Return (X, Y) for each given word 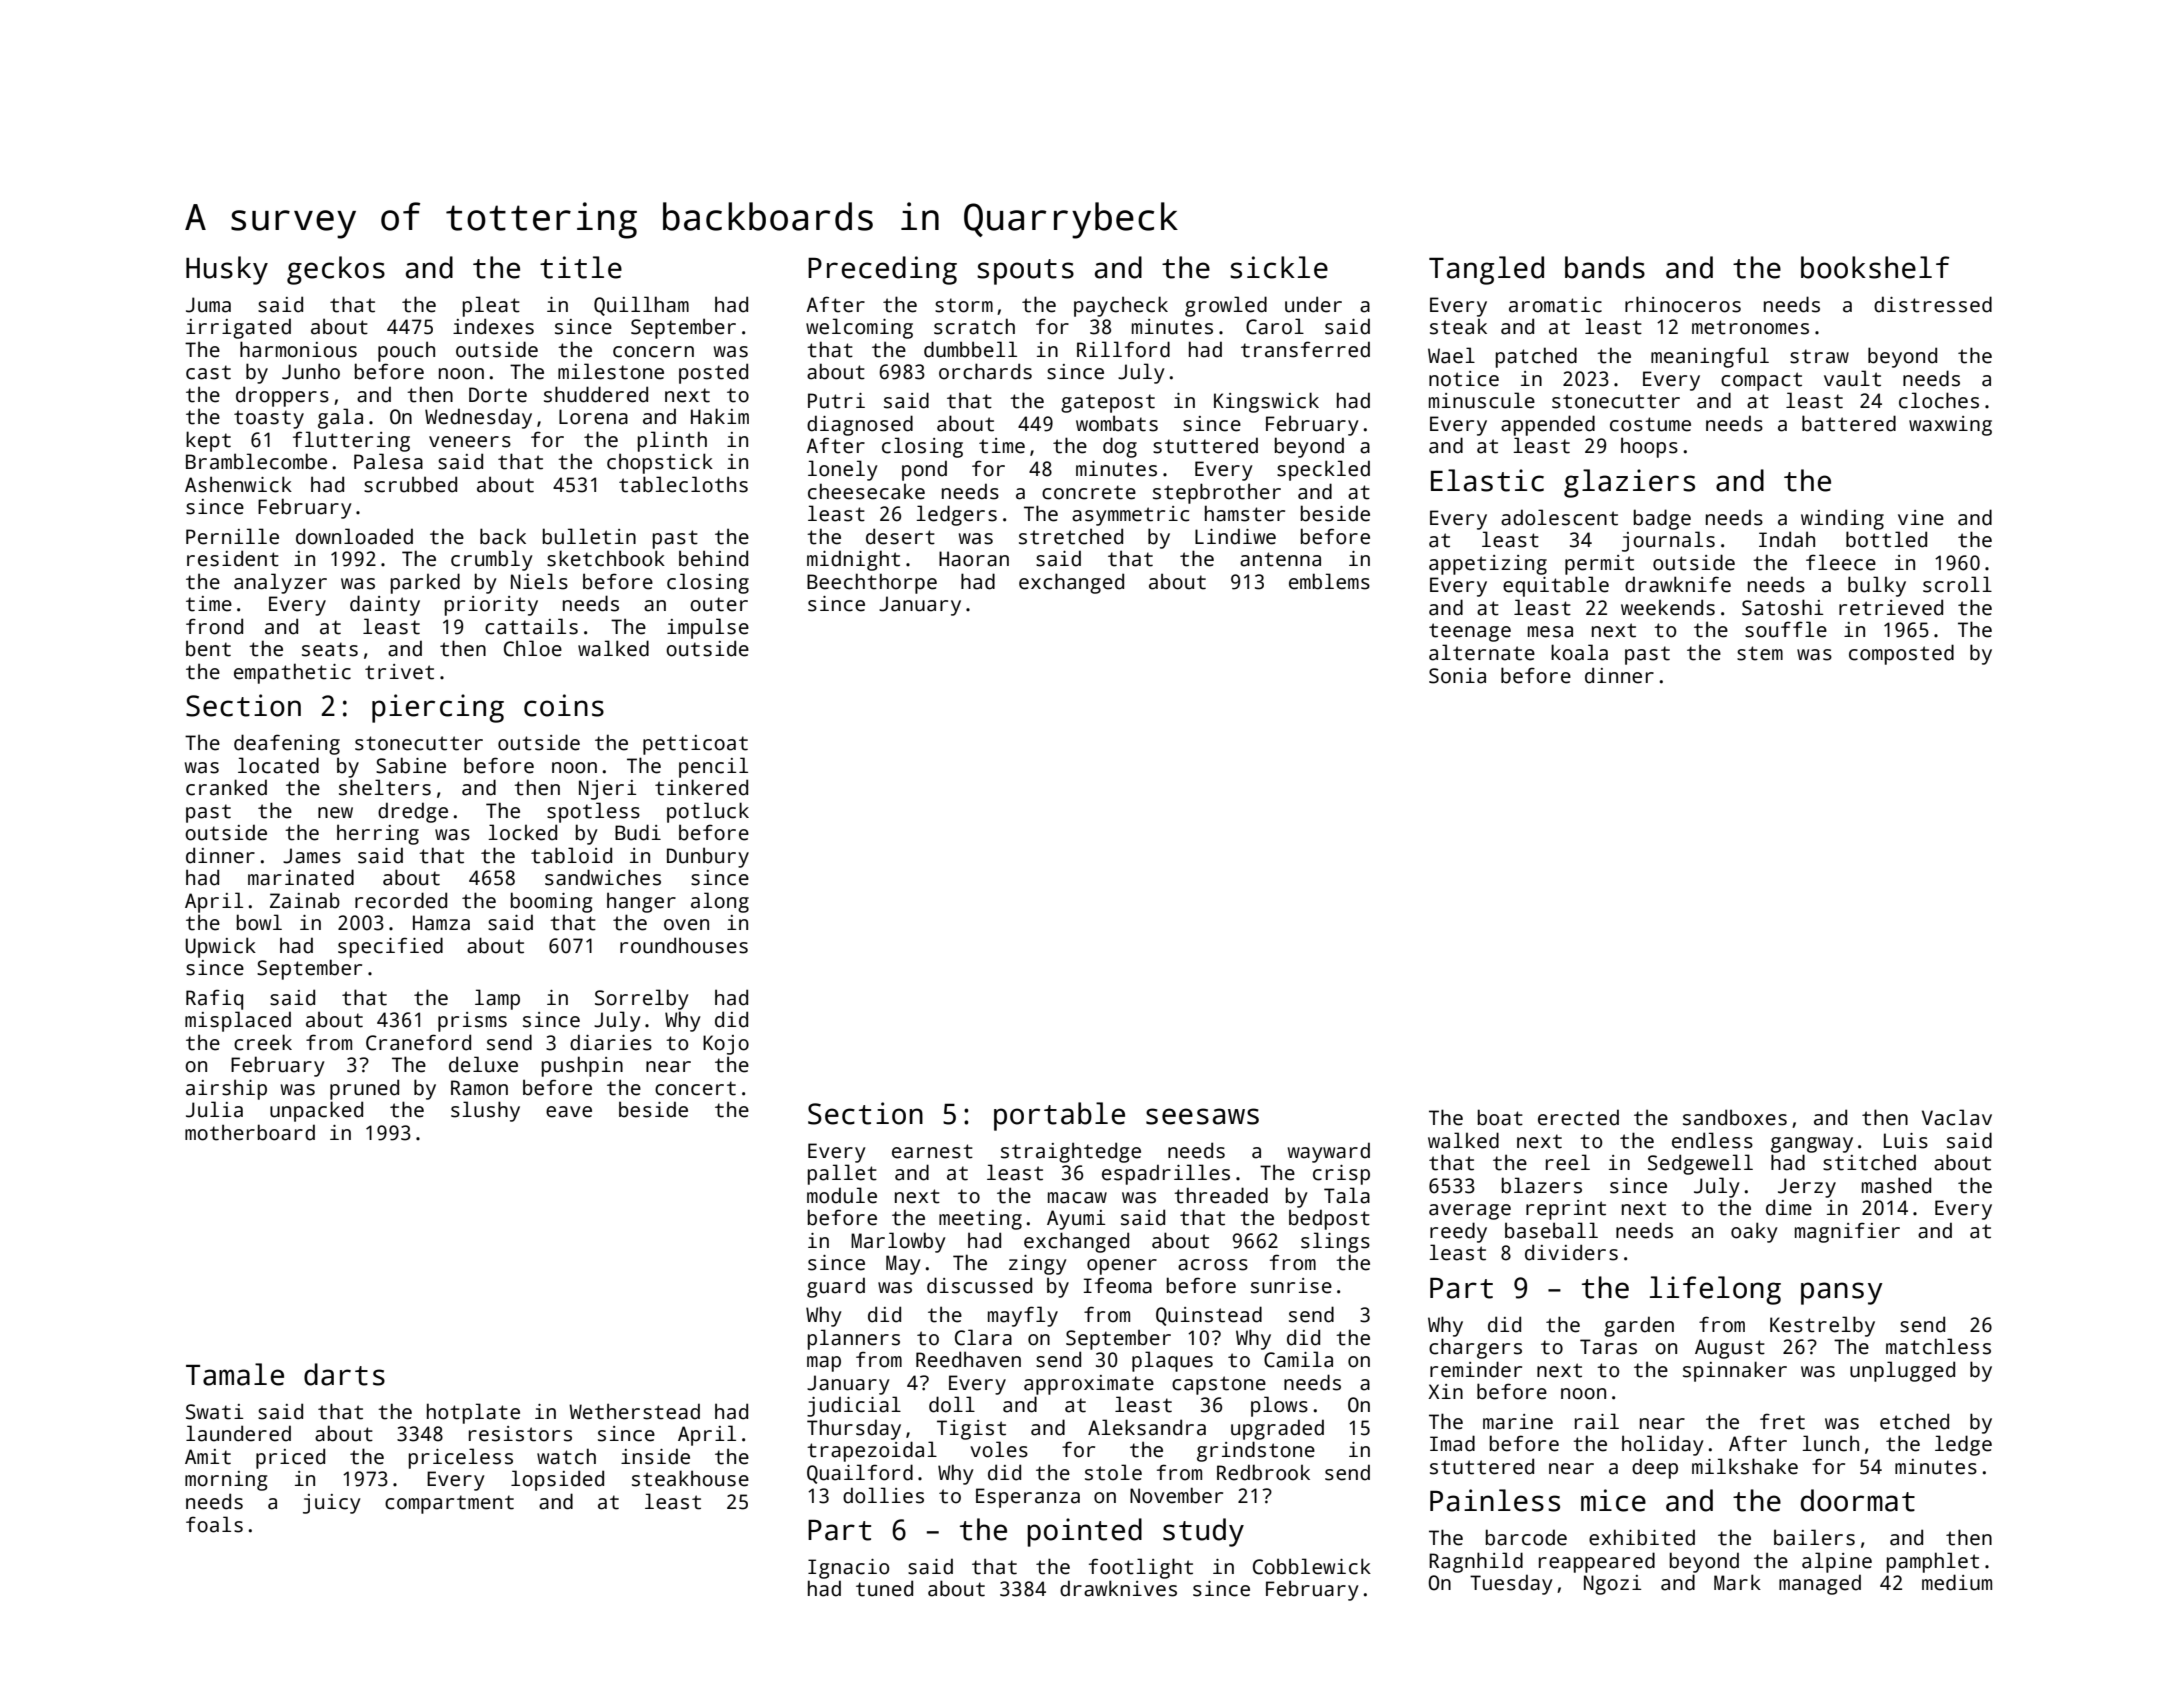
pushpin (582, 1066)
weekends (1668, 607)
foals (214, 1524)
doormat (1858, 1500)
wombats (1117, 423)
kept (208, 441)
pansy (1842, 1293)
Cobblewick (1312, 1566)
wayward (1329, 1152)
